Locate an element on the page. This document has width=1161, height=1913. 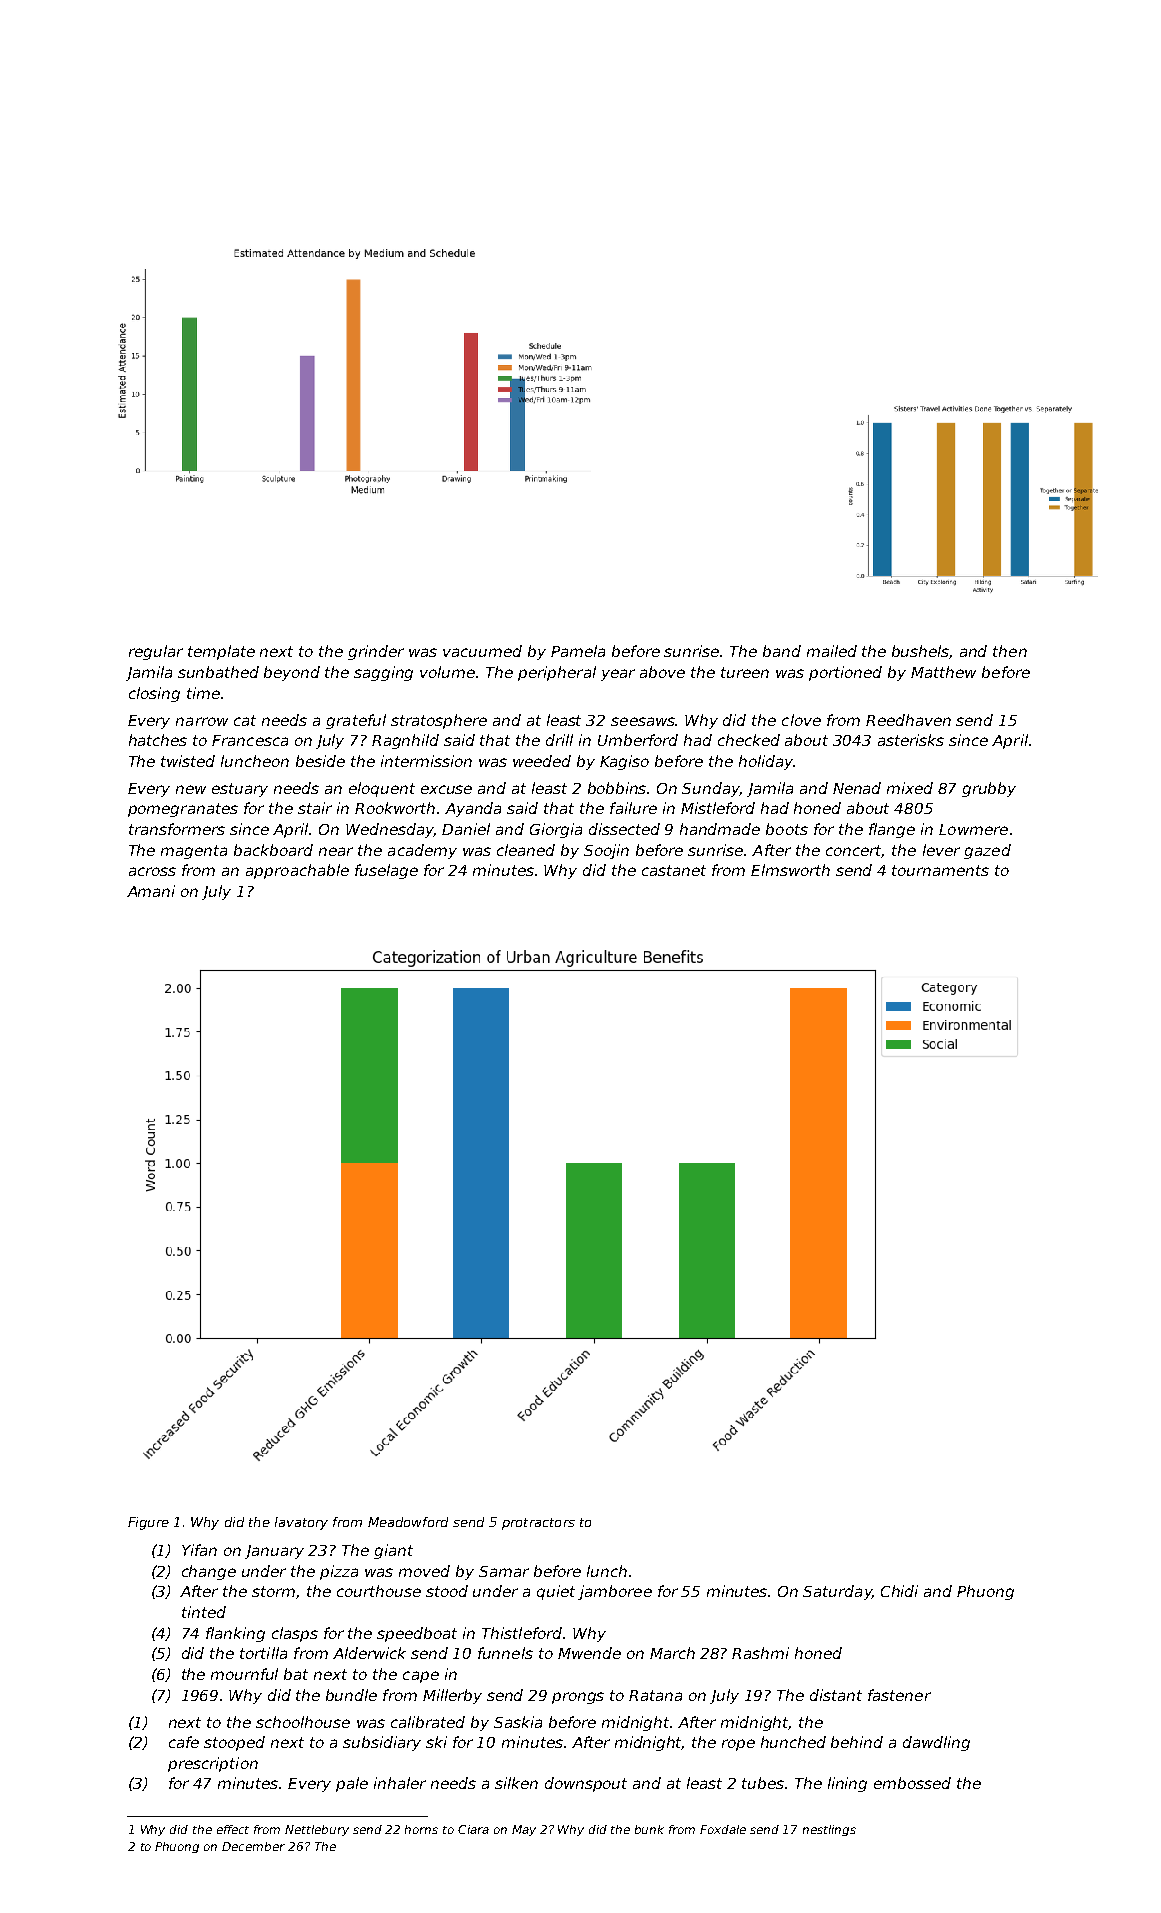
castanet is located at coordinates (674, 870).
